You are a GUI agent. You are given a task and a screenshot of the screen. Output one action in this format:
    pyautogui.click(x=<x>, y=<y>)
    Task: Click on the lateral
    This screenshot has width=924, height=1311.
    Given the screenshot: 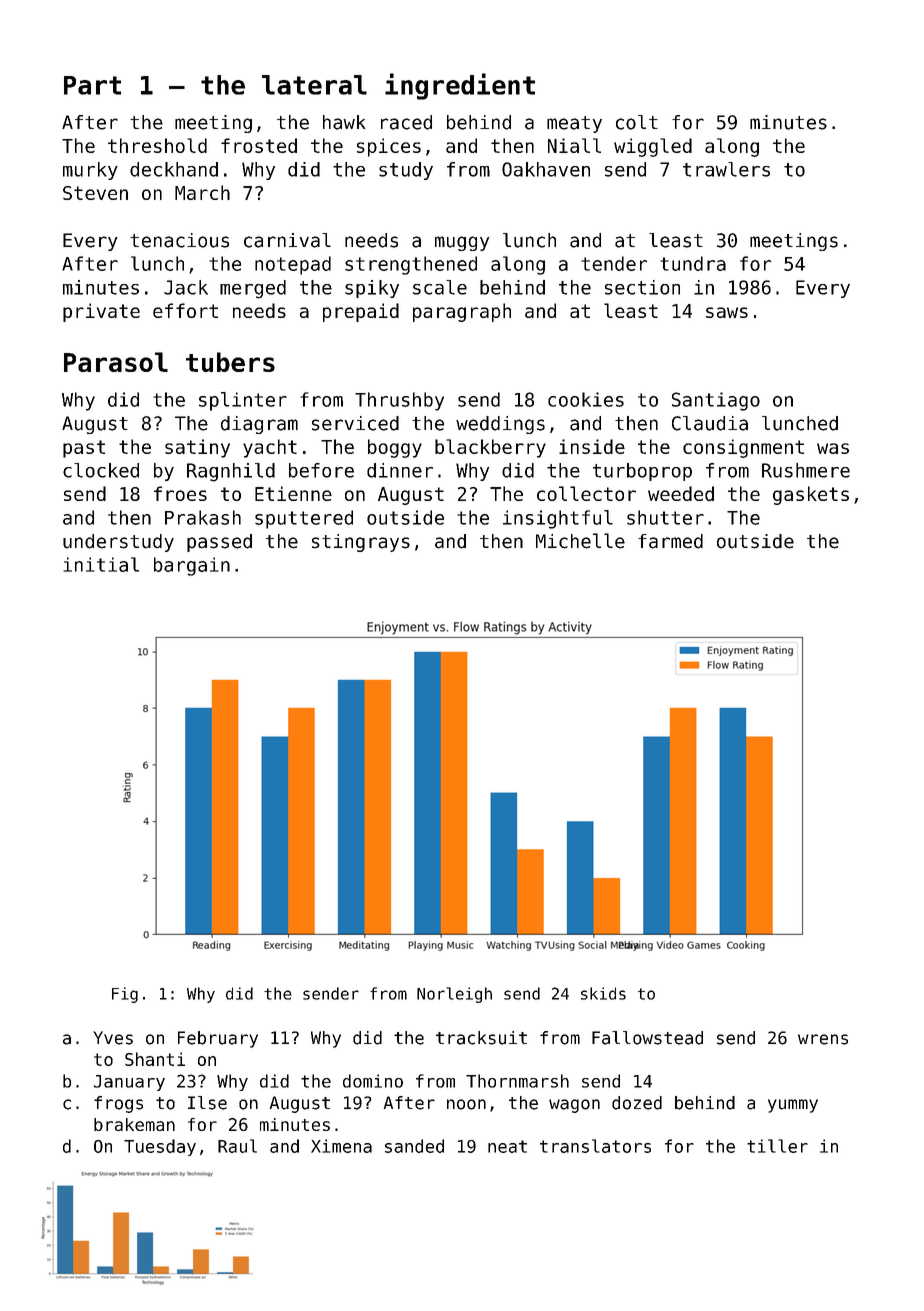 What is the action you would take?
    pyautogui.click(x=314, y=85)
